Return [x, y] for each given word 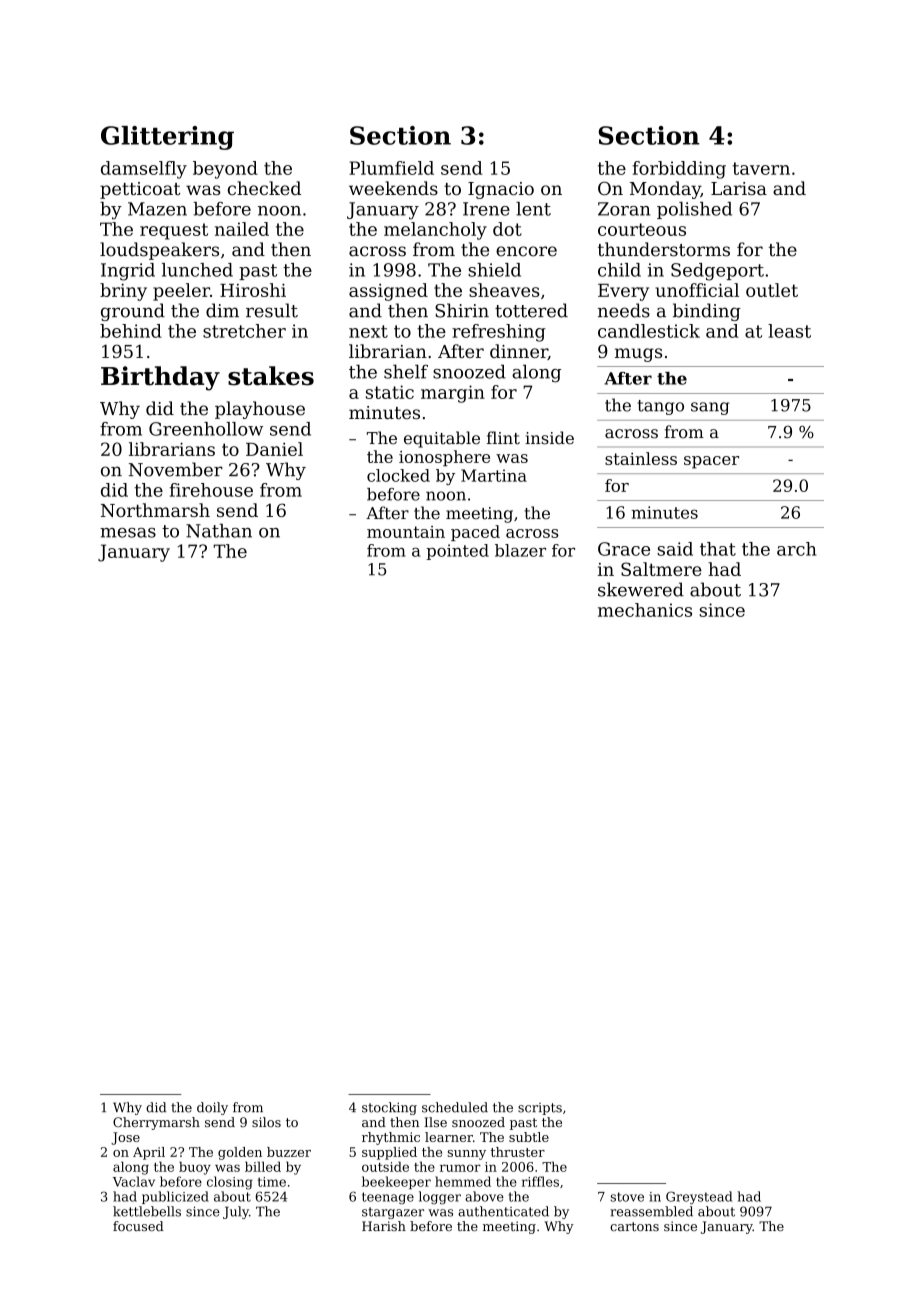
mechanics [645, 610]
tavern [761, 168]
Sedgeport [717, 272]
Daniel [274, 449]
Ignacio [501, 190]
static [390, 392]
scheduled [455, 1107]
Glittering [167, 138]
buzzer [289, 1152]
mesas [128, 533]
